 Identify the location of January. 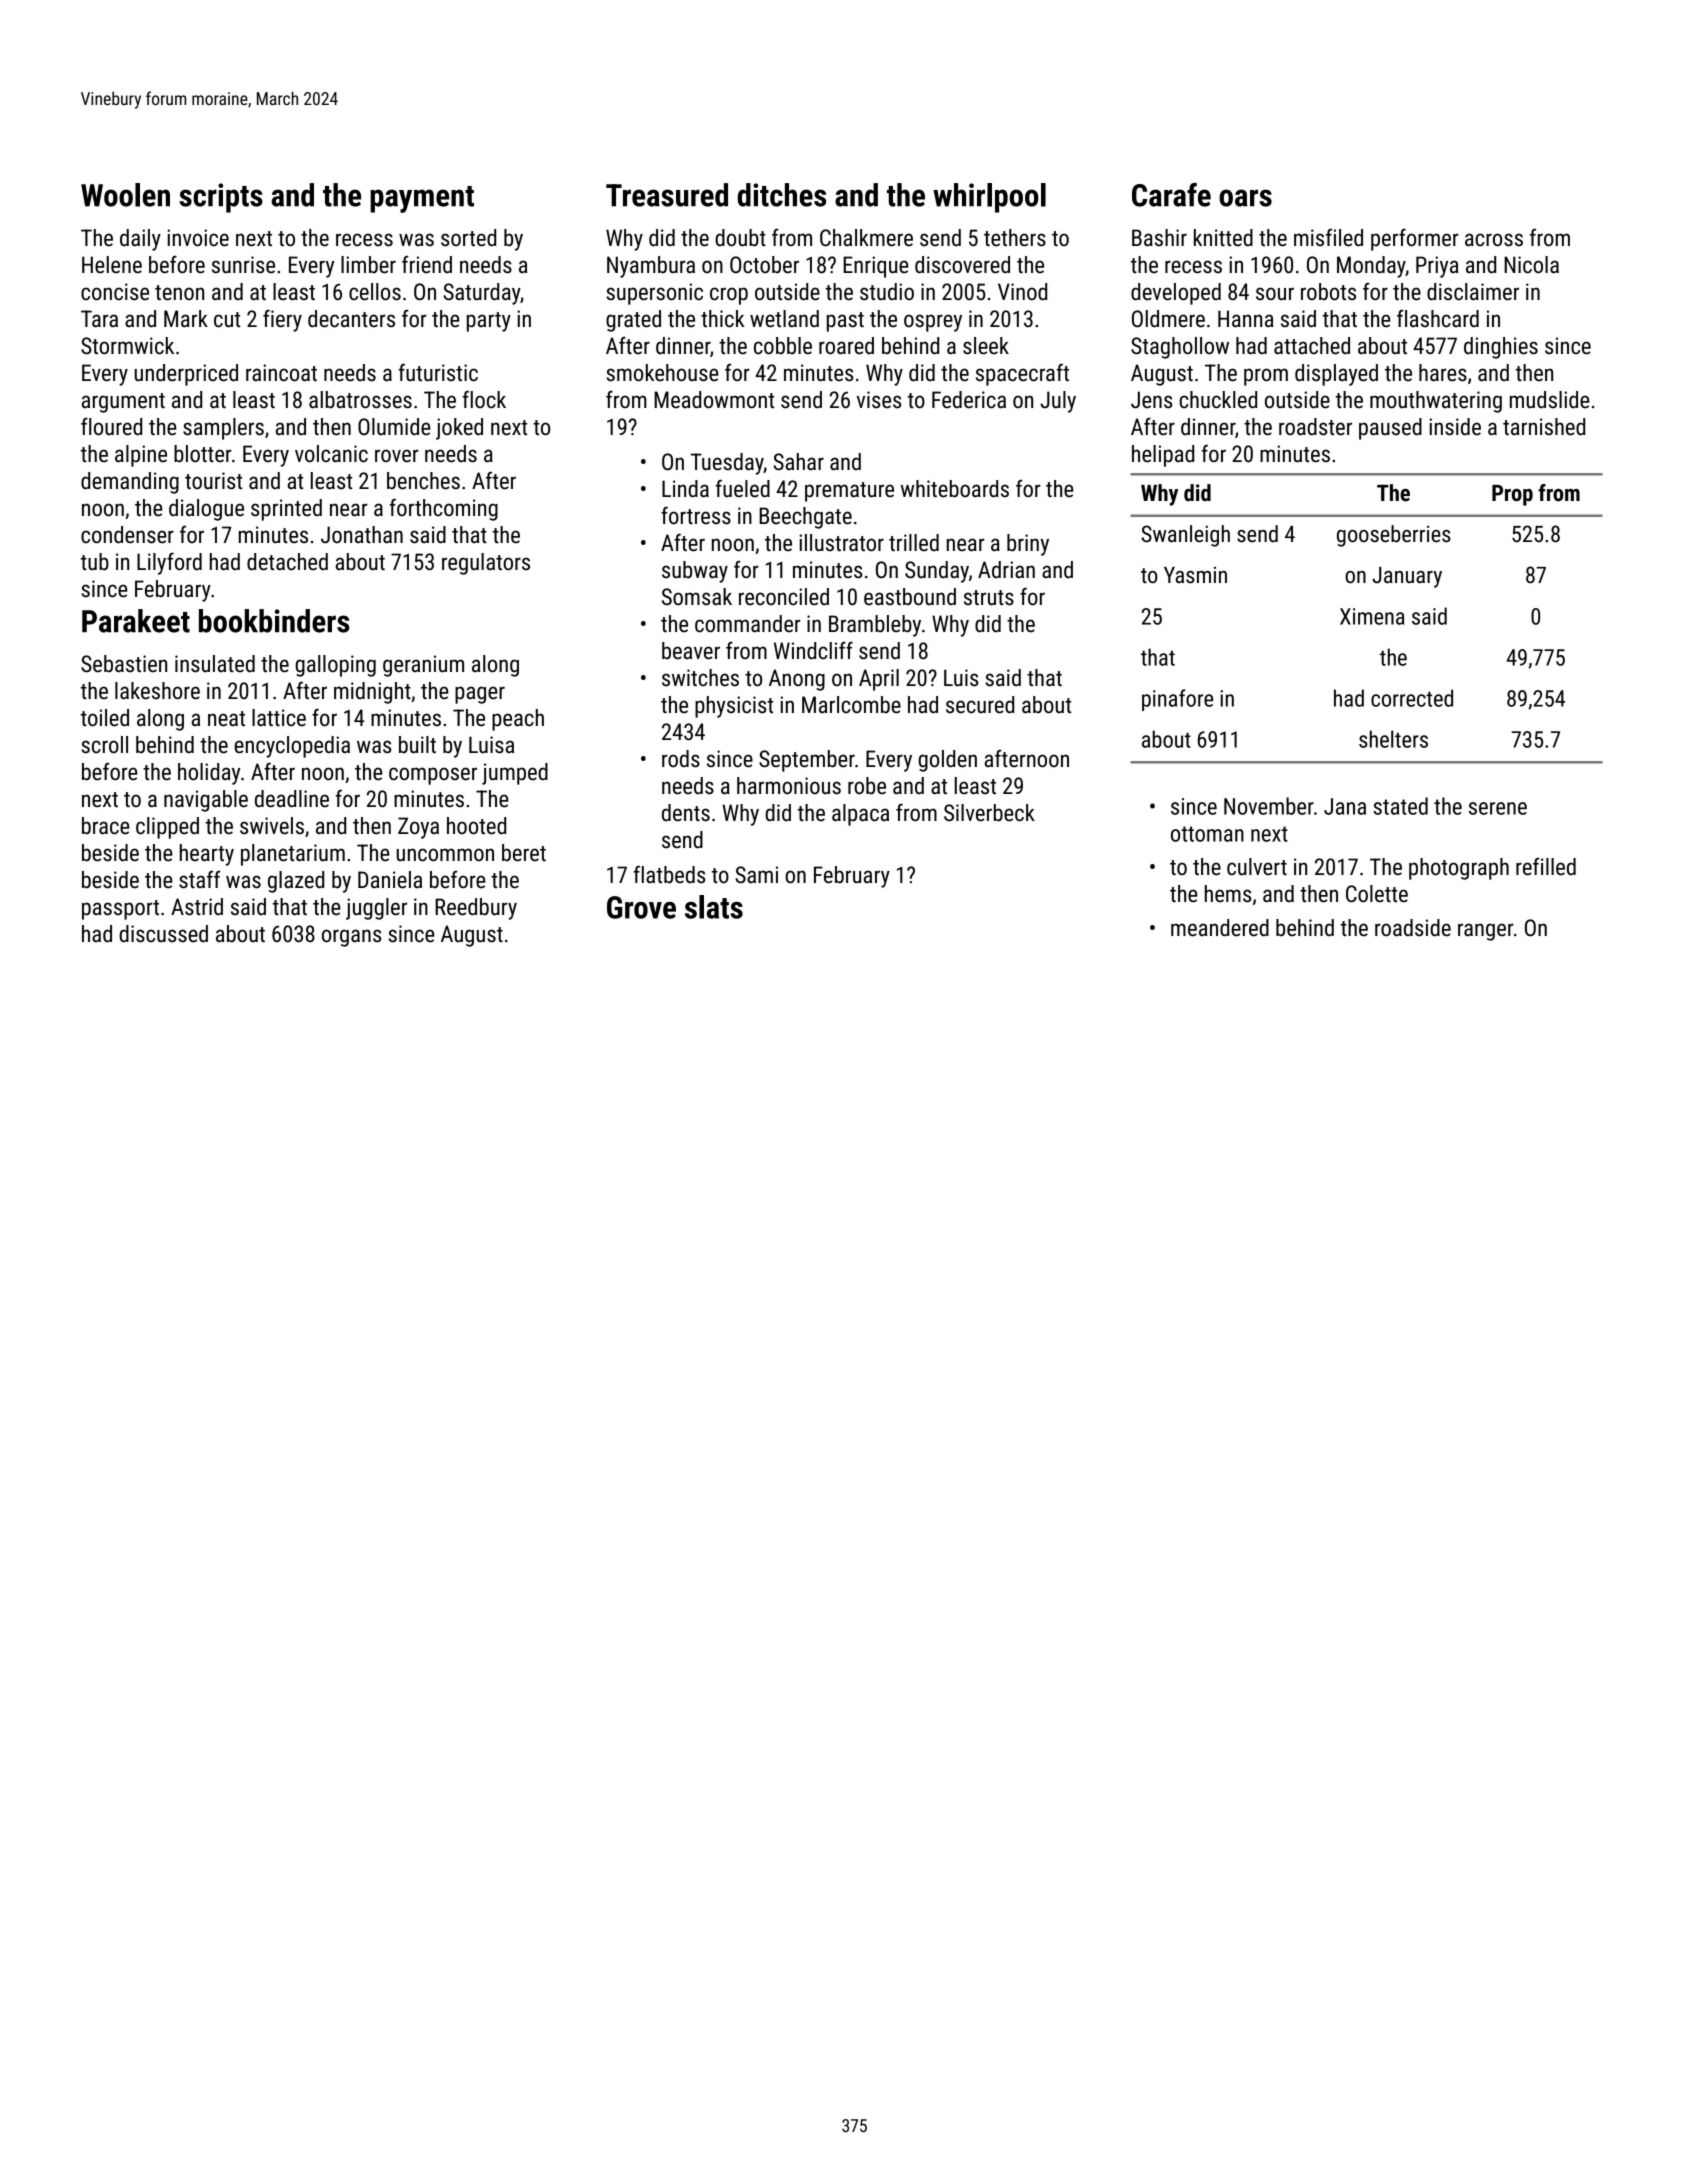
(1407, 577).
